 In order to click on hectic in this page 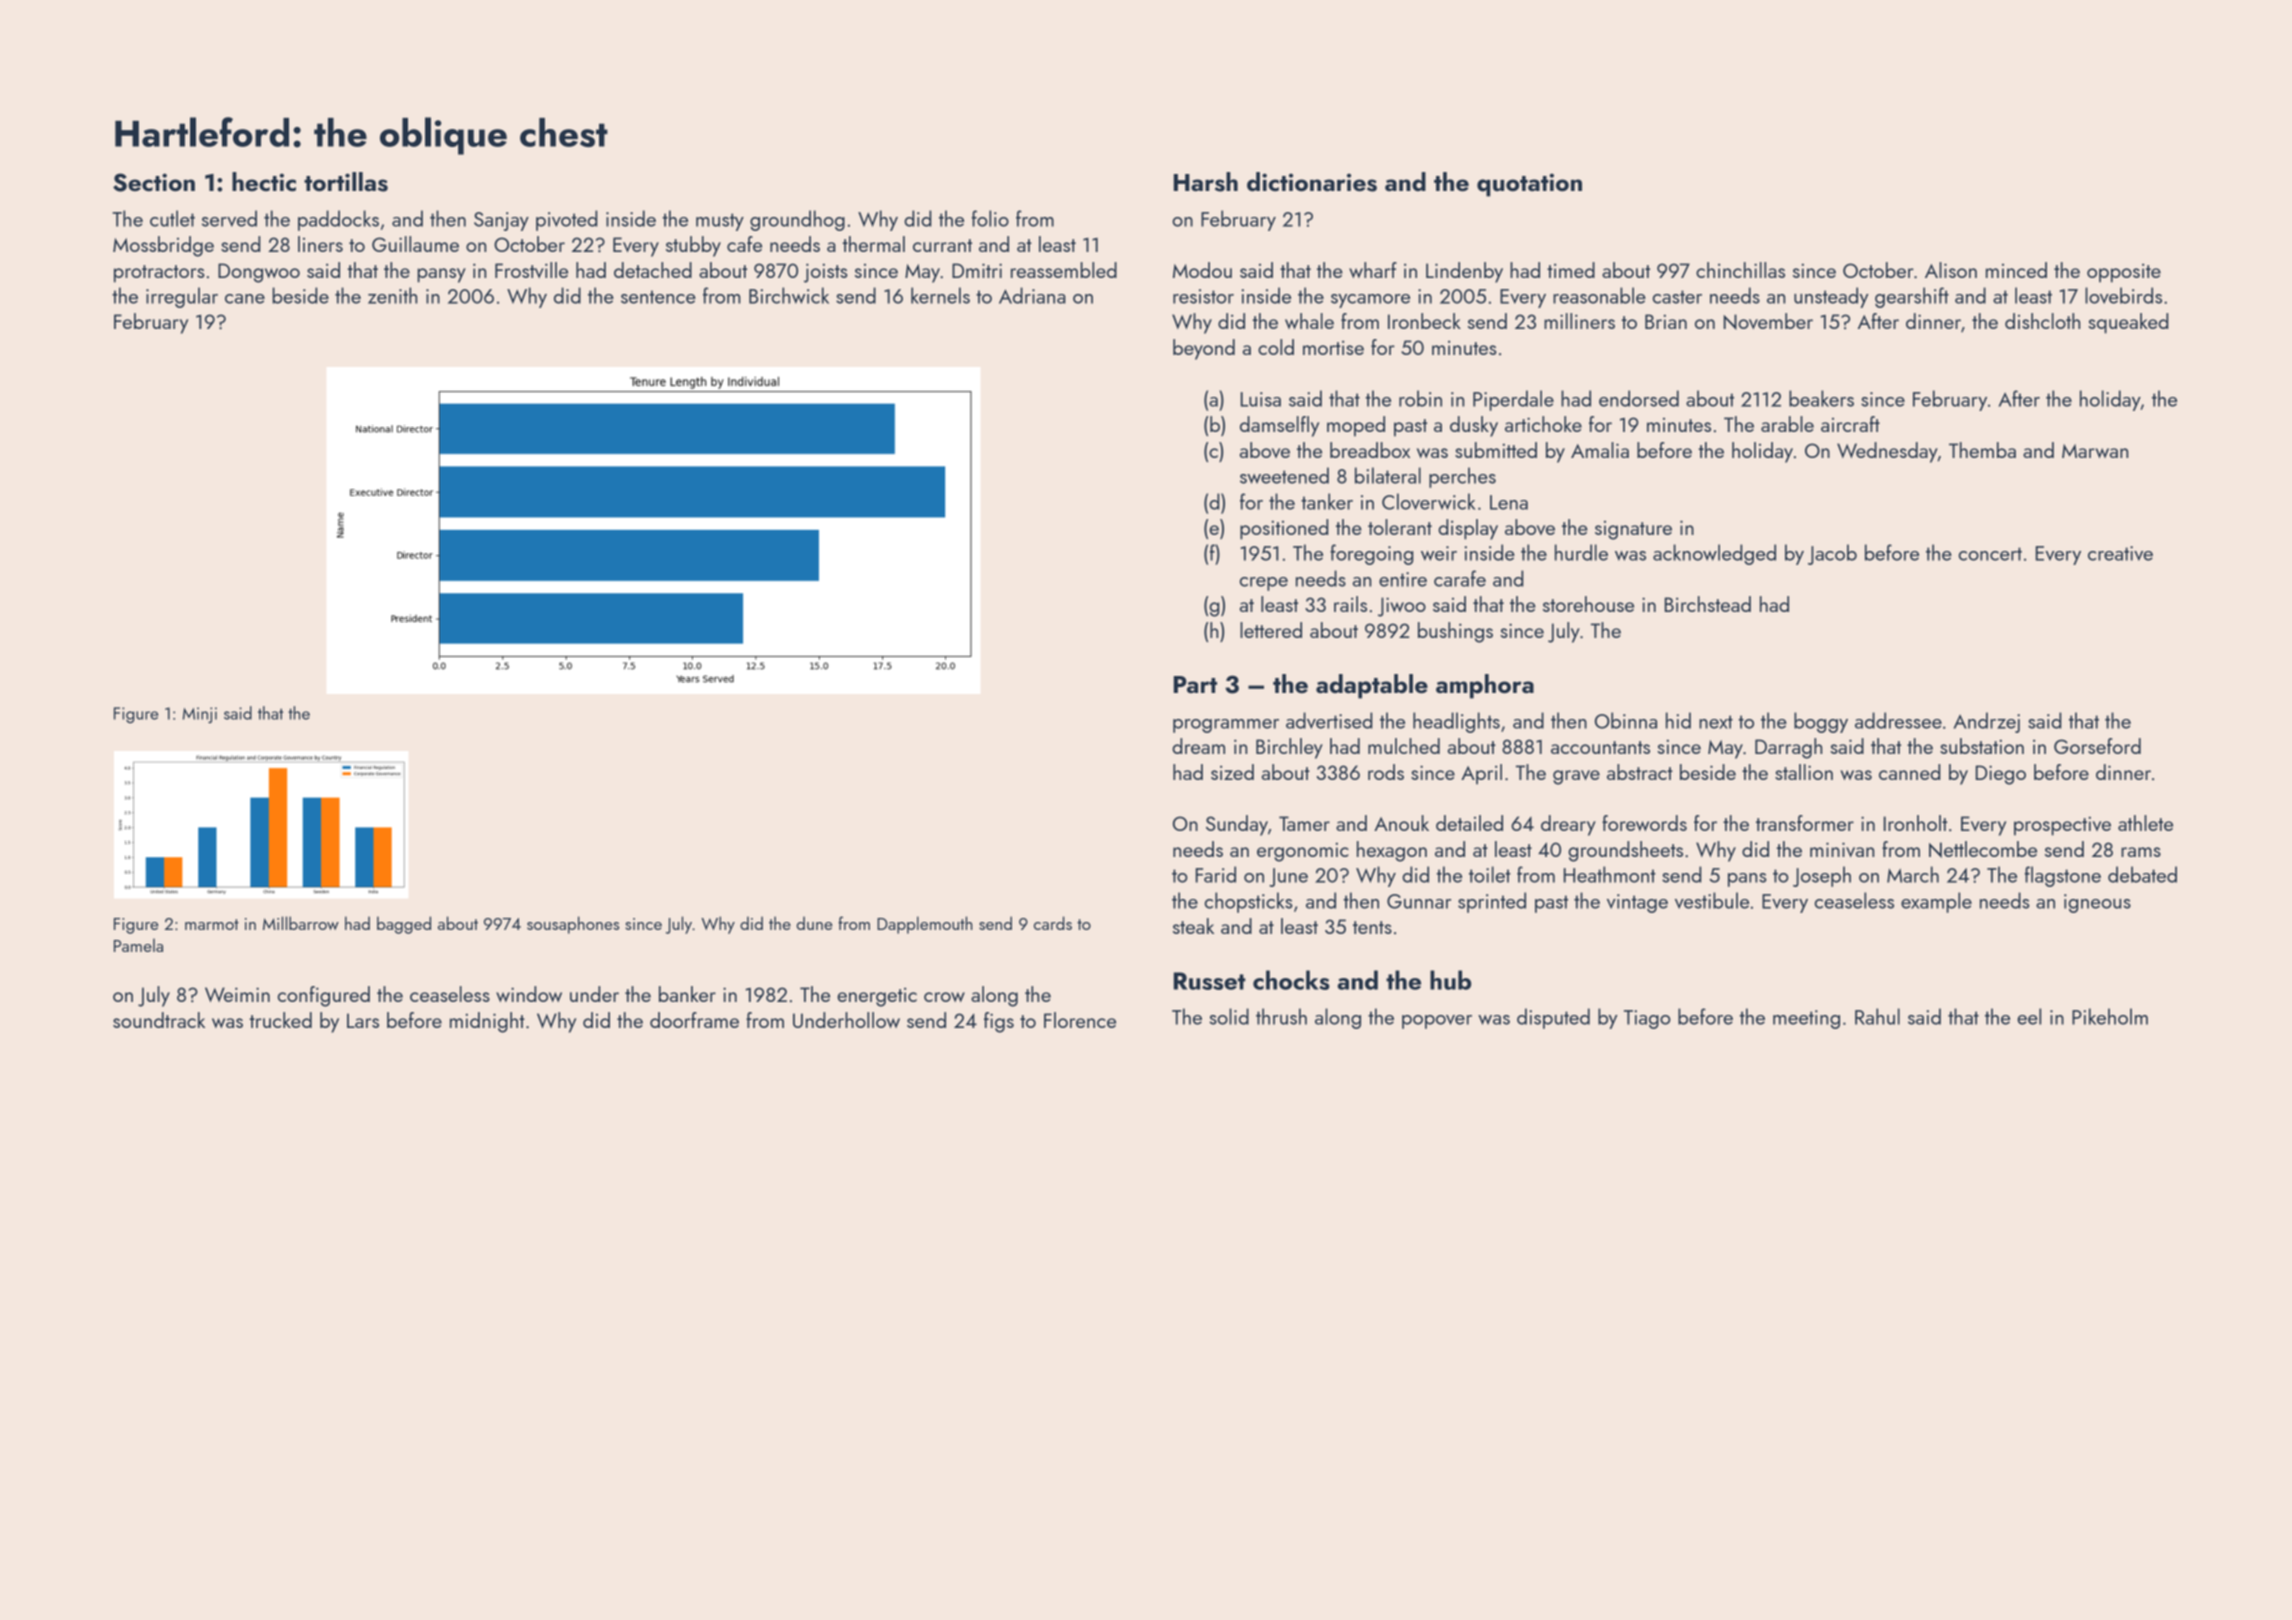, I will do `click(264, 181)`.
